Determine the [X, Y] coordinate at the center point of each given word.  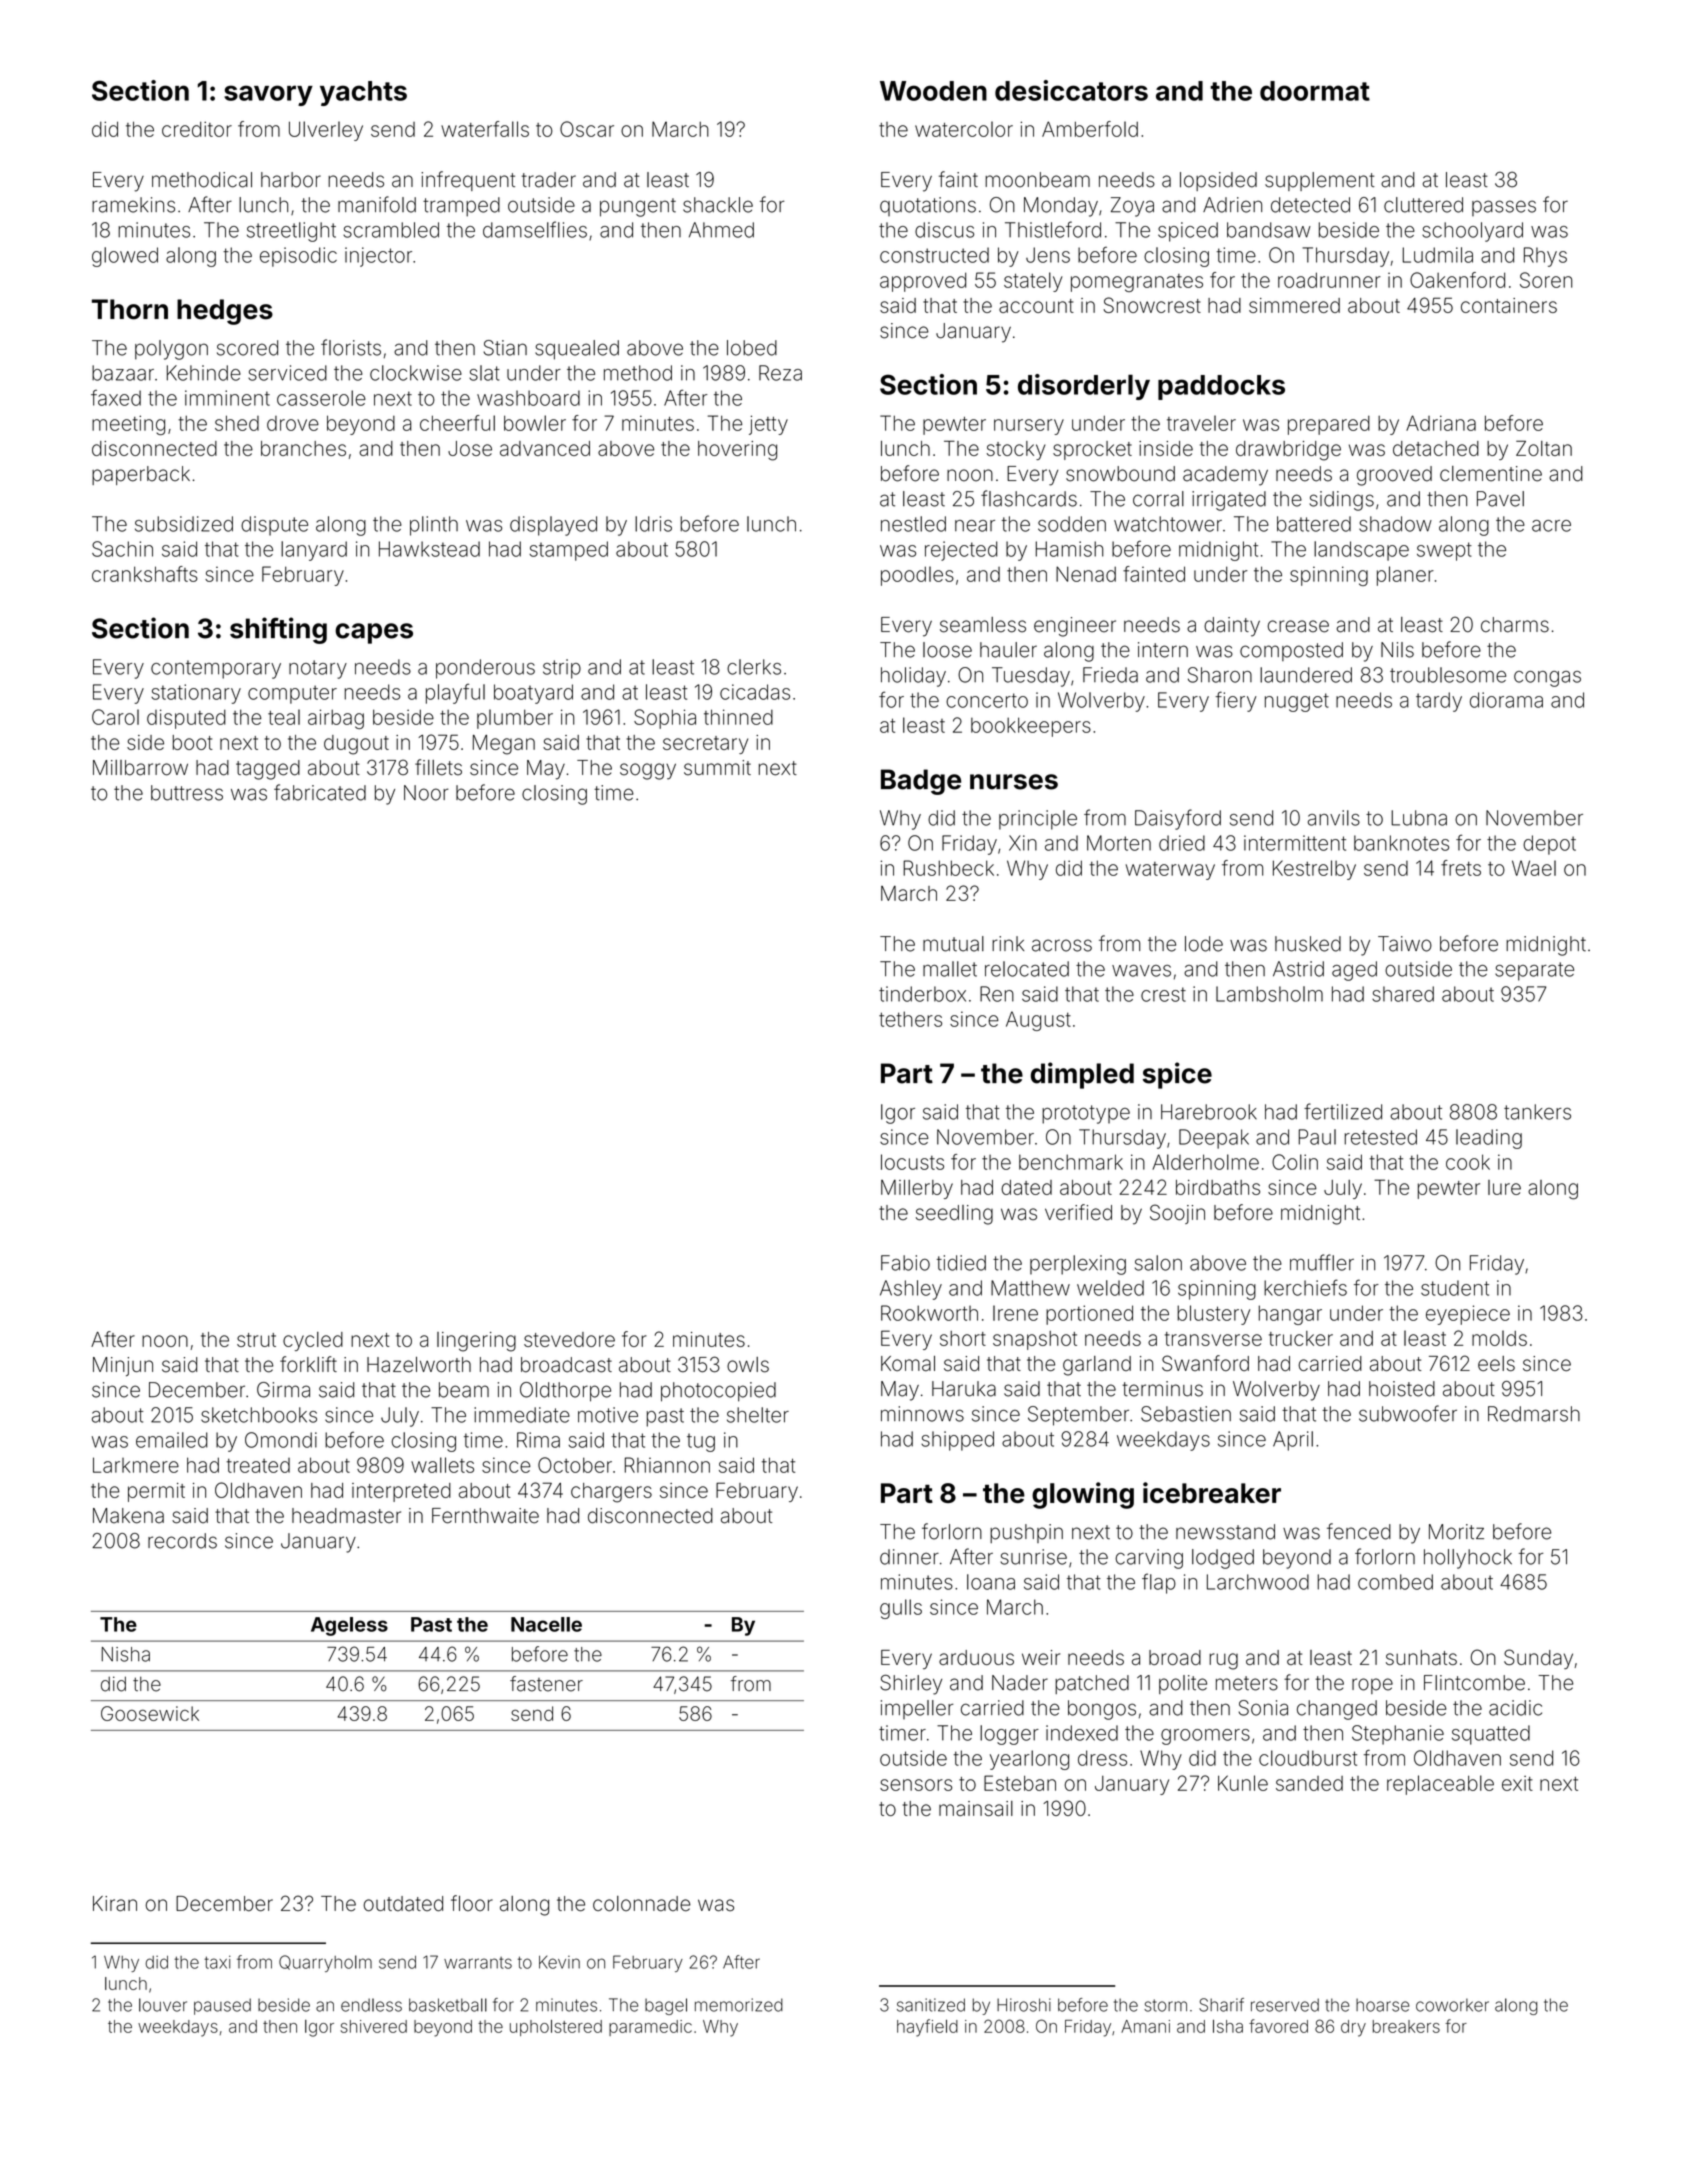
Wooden [933, 91]
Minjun [123, 1366]
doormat [1315, 91]
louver [163, 2005]
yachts [363, 93]
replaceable [1440, 1785]
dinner [909, 1557]
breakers [1406, 2026]
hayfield [927, 2028]
